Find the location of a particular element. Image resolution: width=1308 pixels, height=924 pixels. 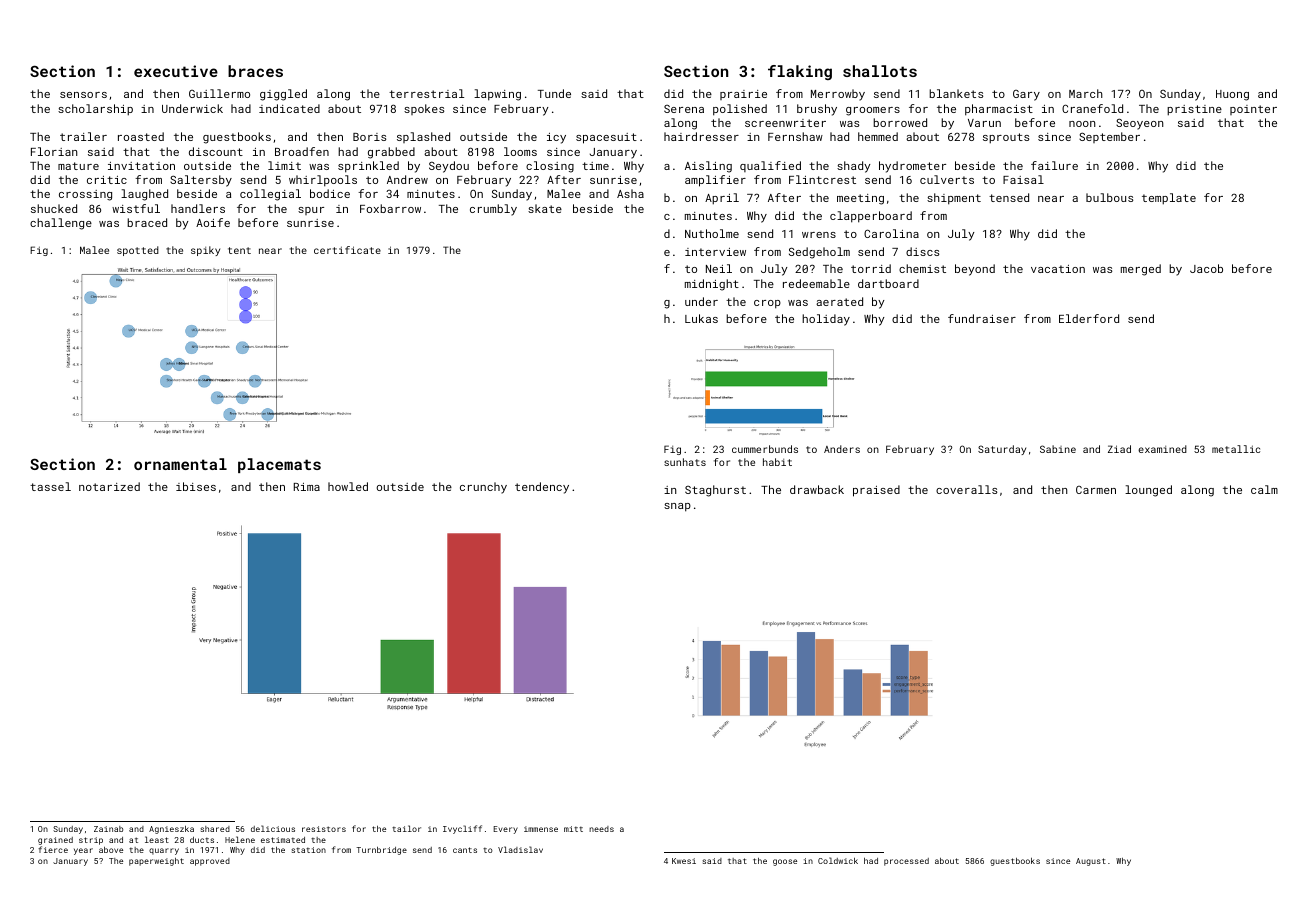

fundraiser is located at coordinates (982, 318).
